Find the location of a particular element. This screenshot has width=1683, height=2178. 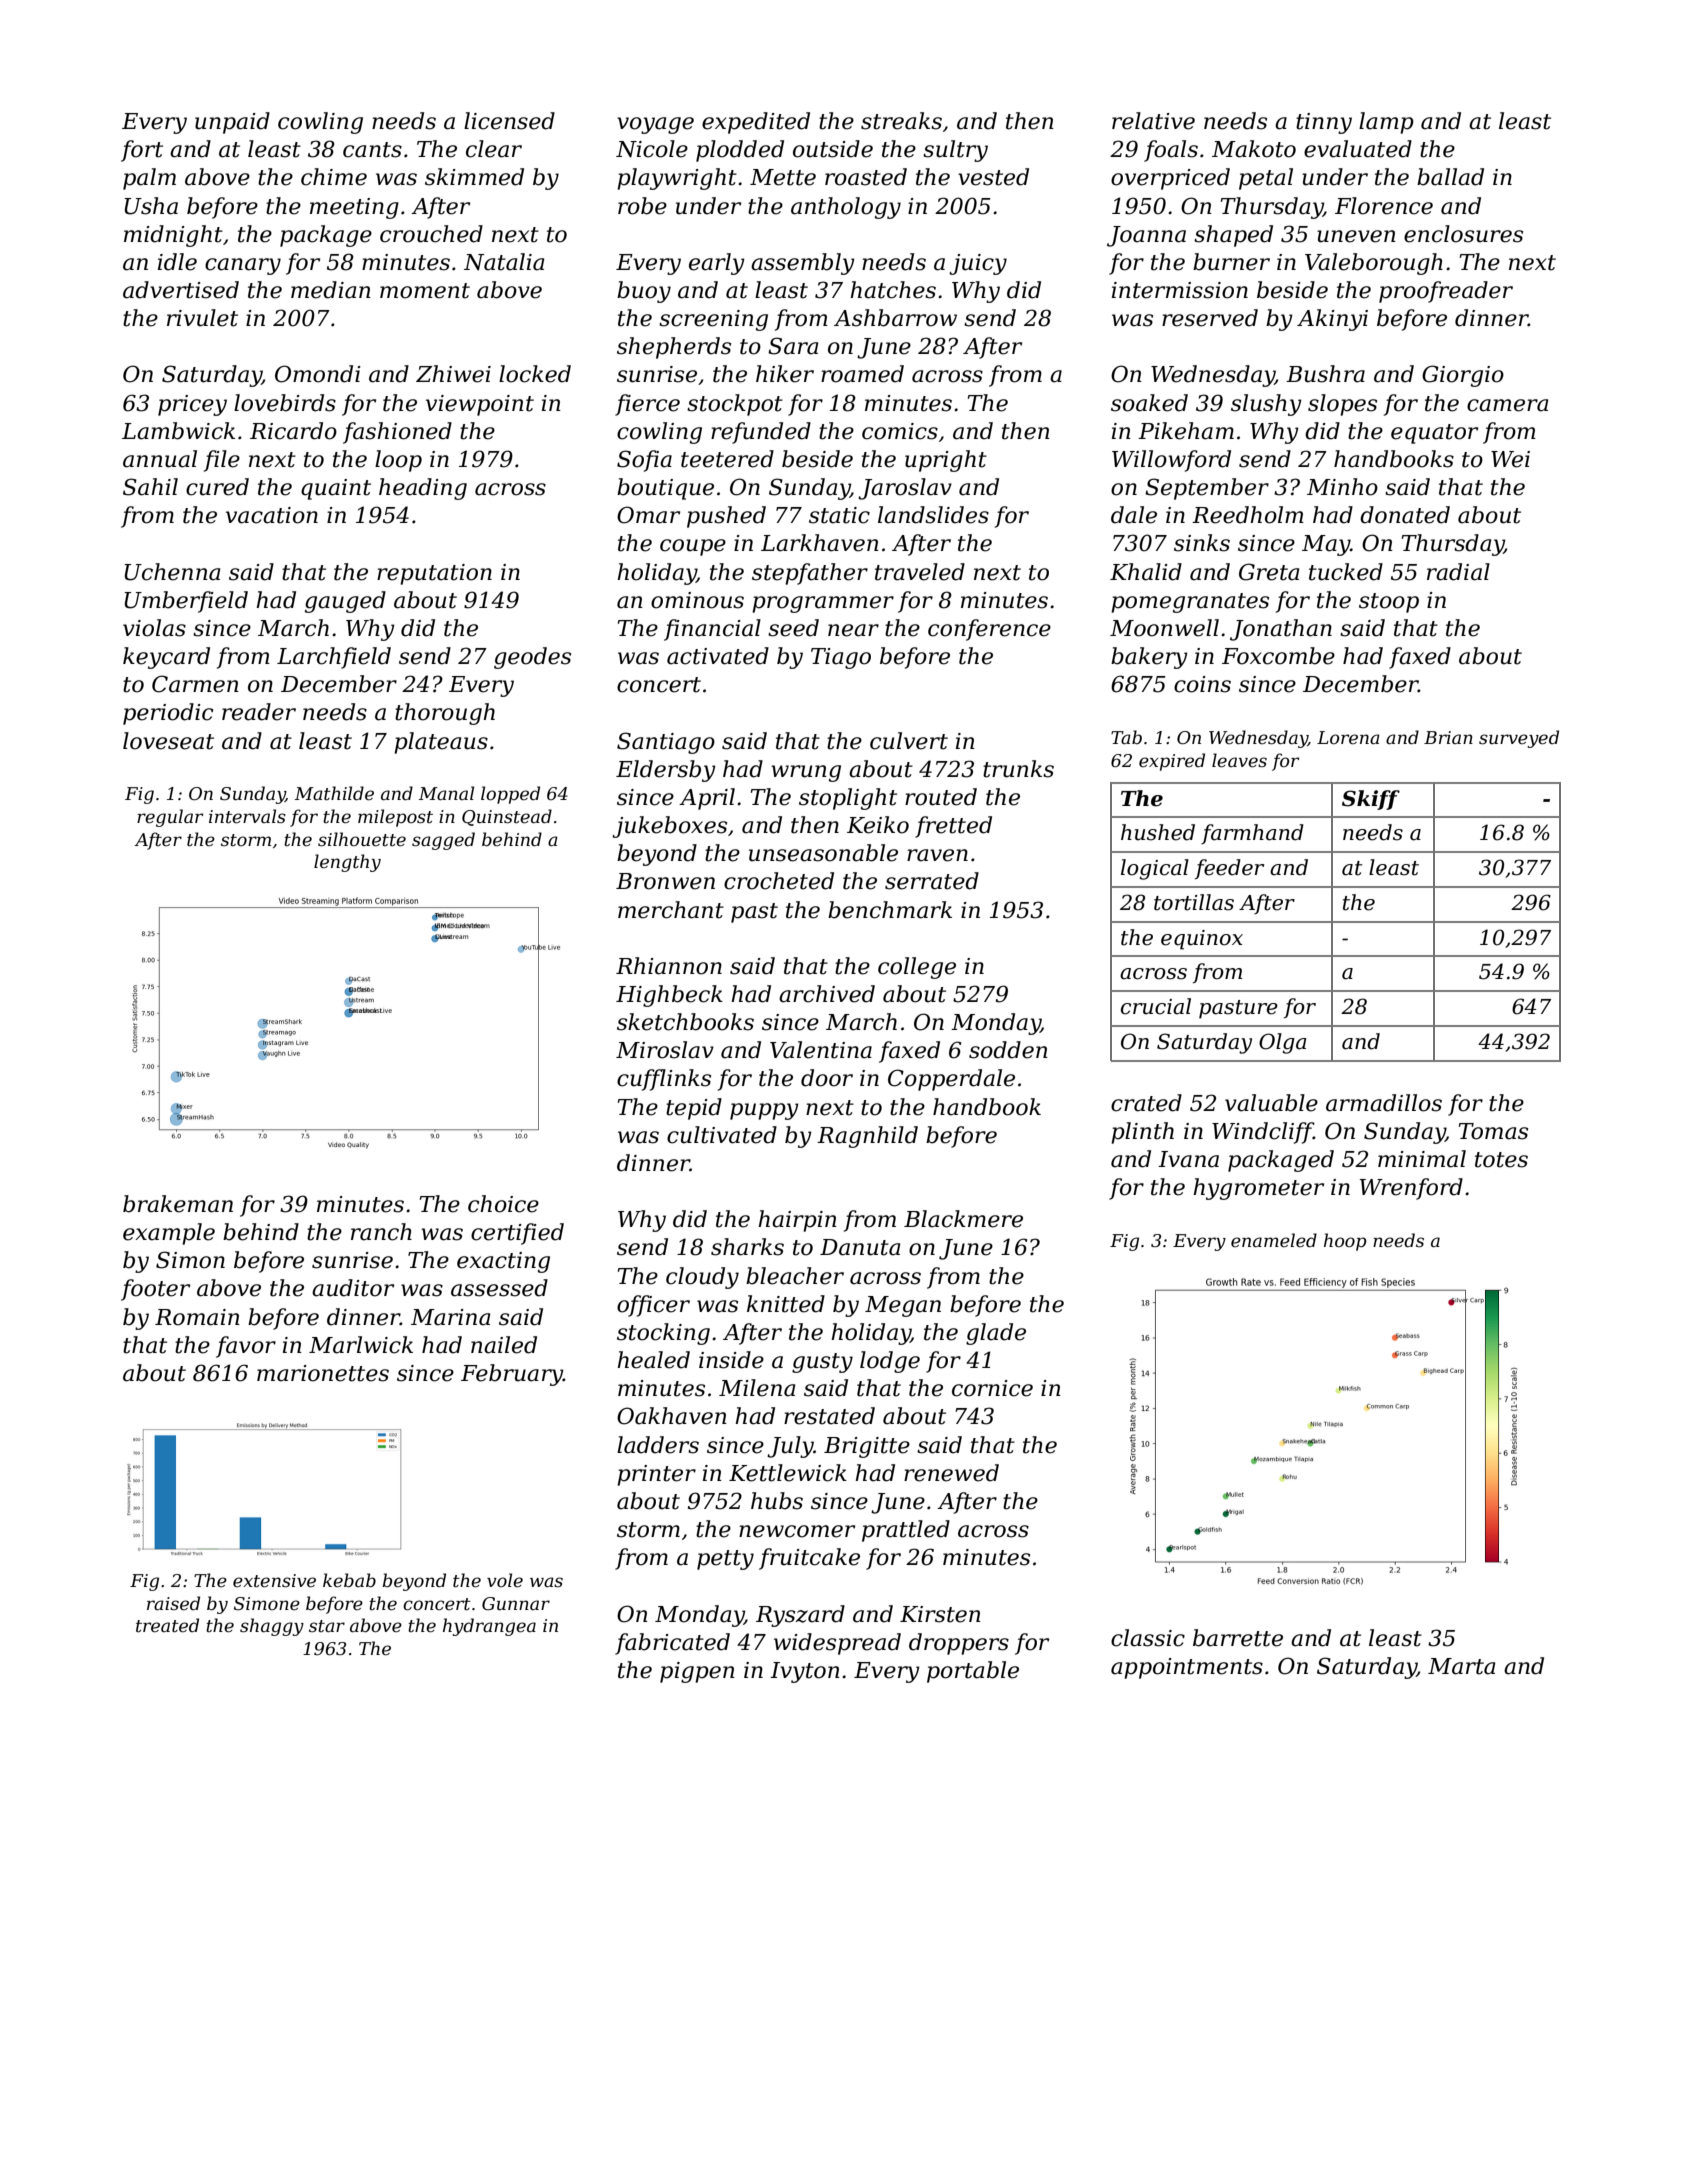

stepfather is located at coordinates (810, 574).
